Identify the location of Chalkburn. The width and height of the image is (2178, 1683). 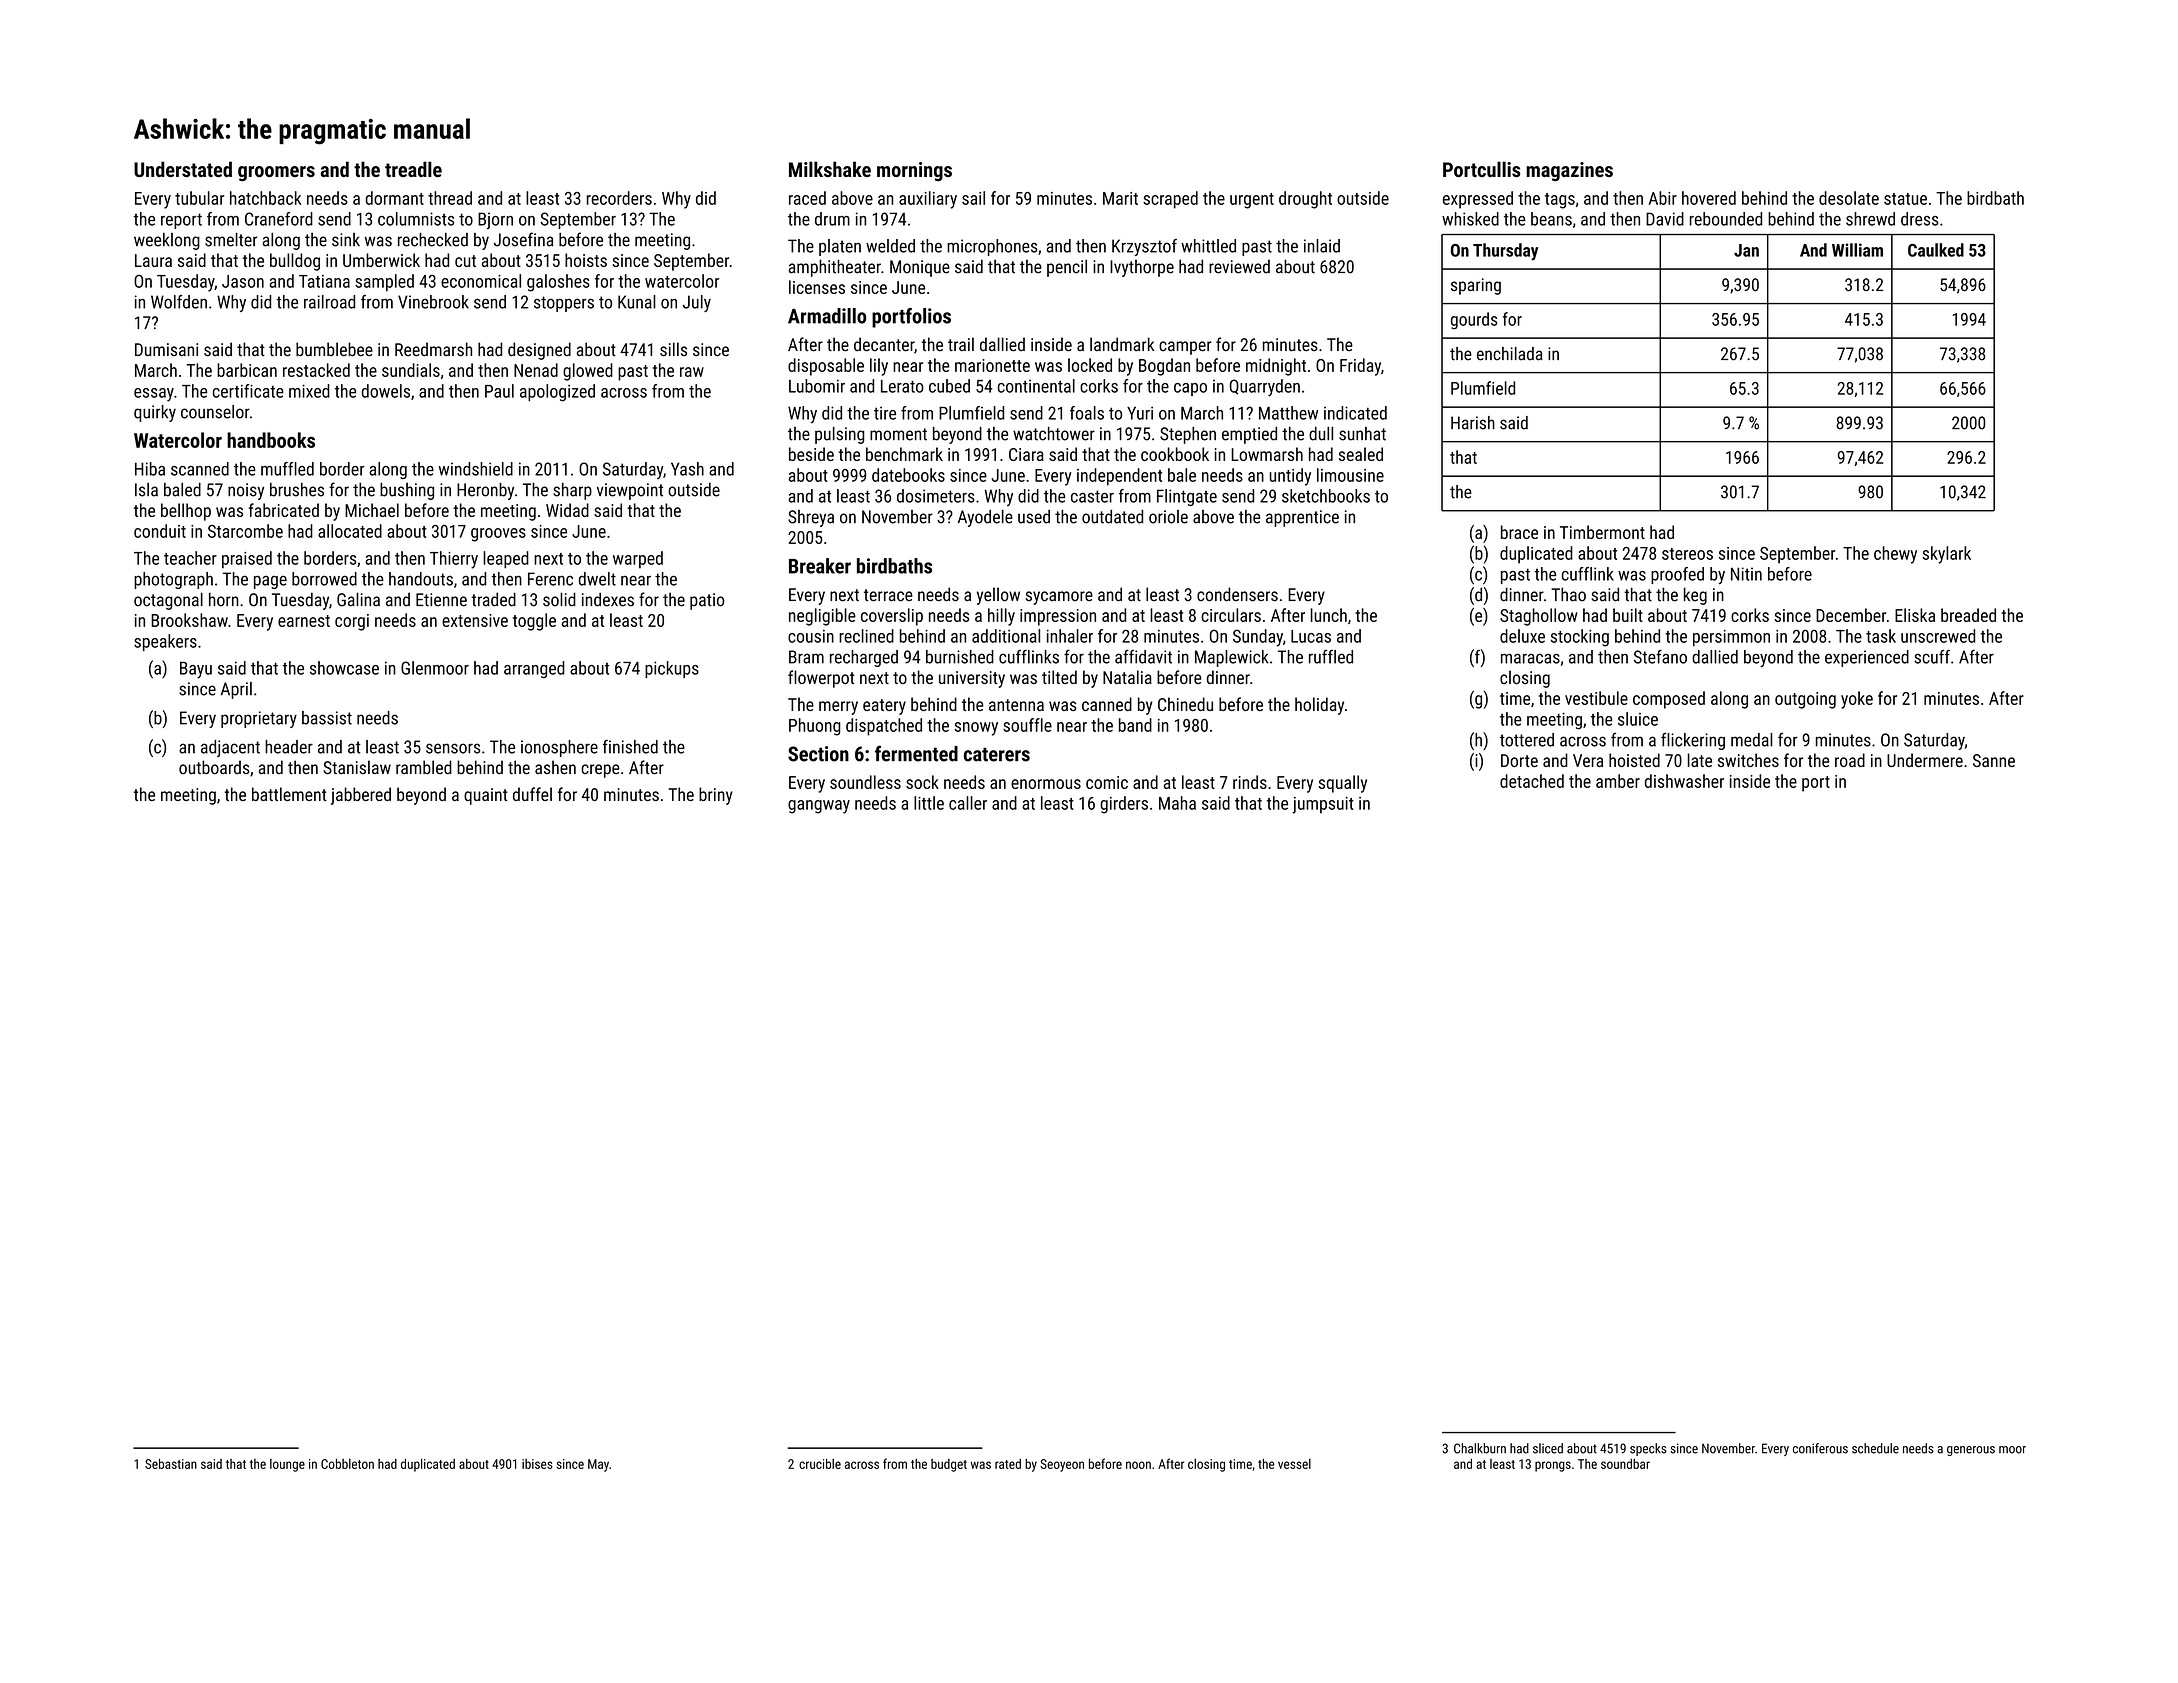
(1480, 1448).
